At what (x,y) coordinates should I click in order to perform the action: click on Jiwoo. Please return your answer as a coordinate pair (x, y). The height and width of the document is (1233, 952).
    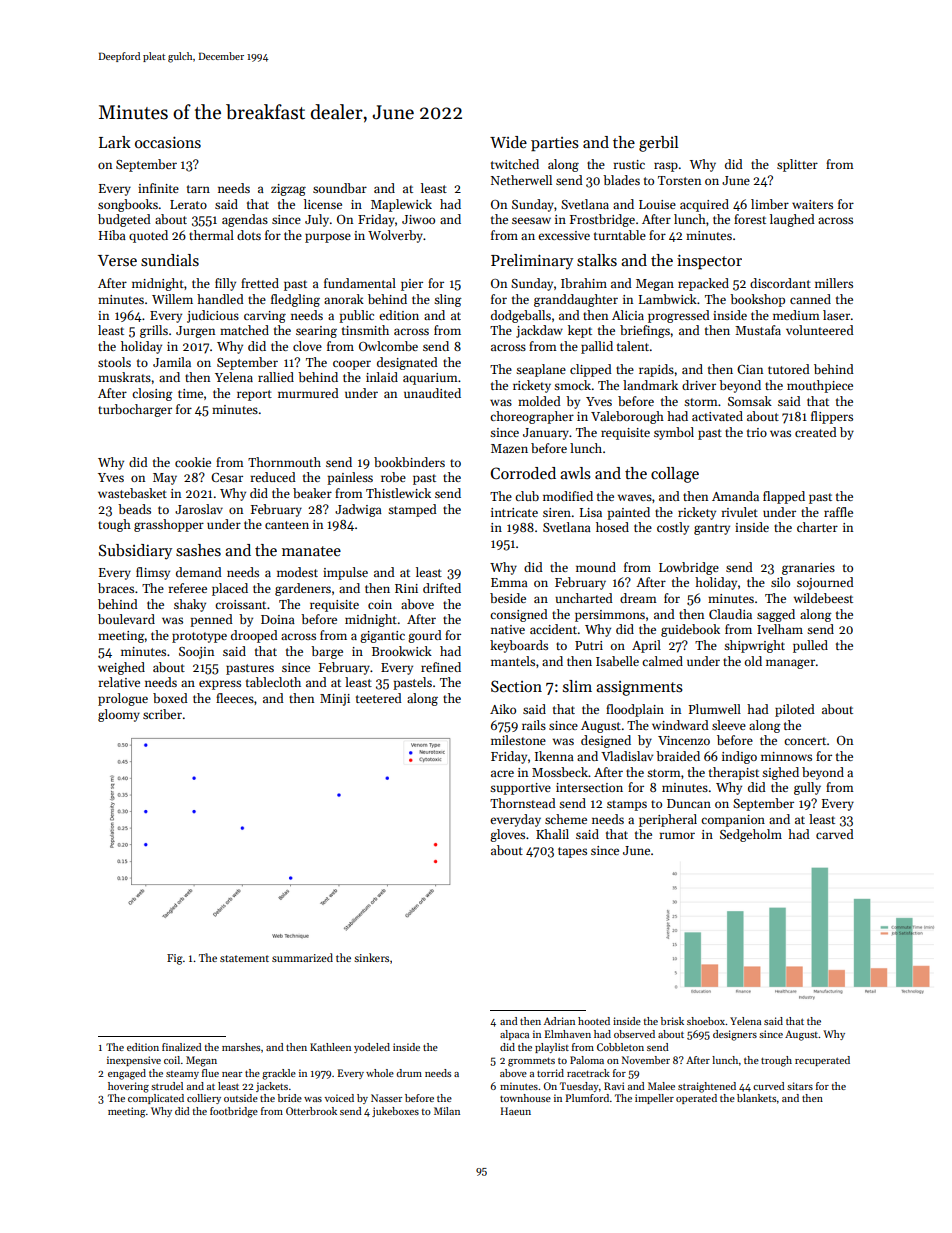
    Looking at the image, I should click on (418, 219).
